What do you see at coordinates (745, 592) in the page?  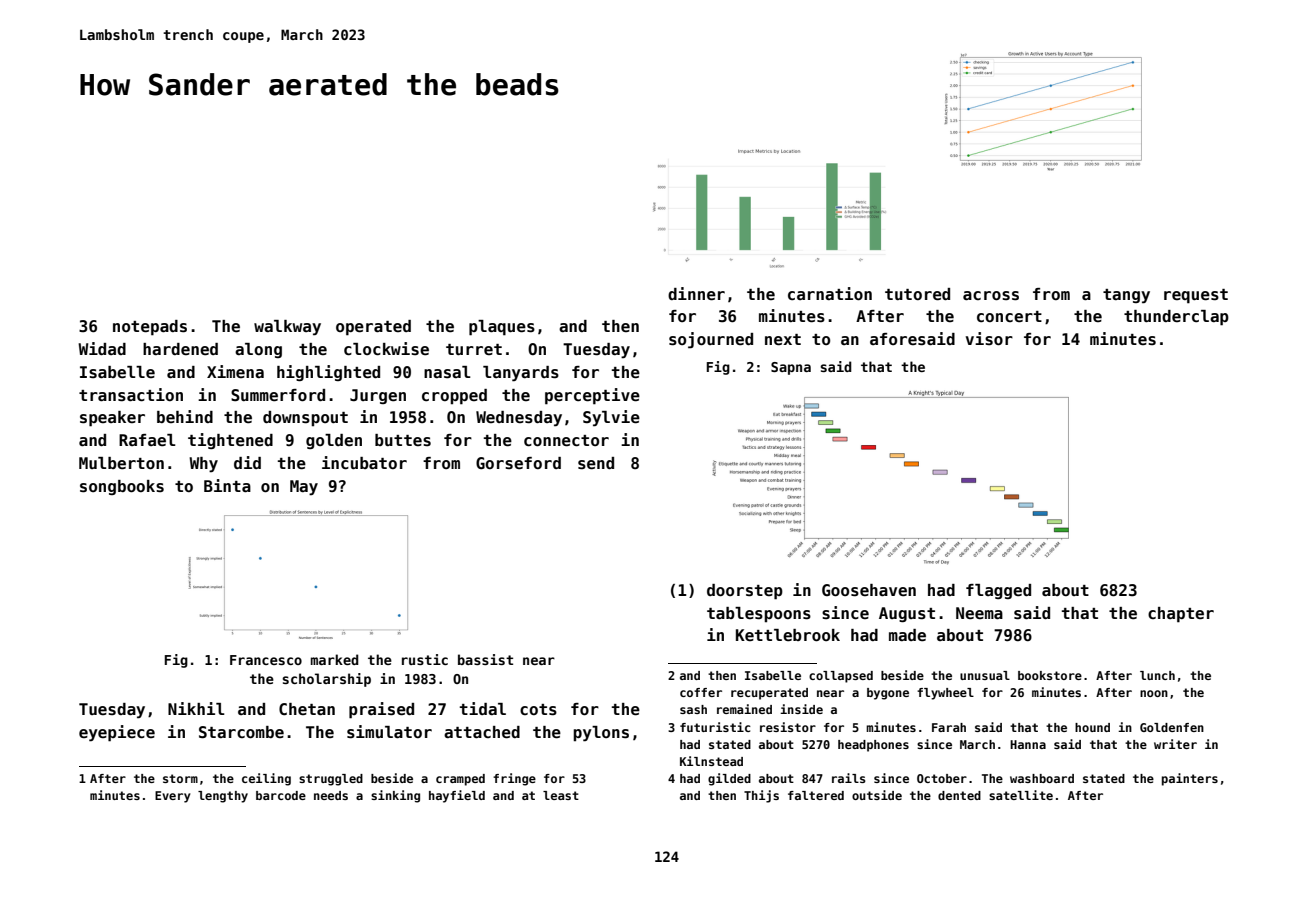 I see `doorstep` at bounding box center [745, 592].
